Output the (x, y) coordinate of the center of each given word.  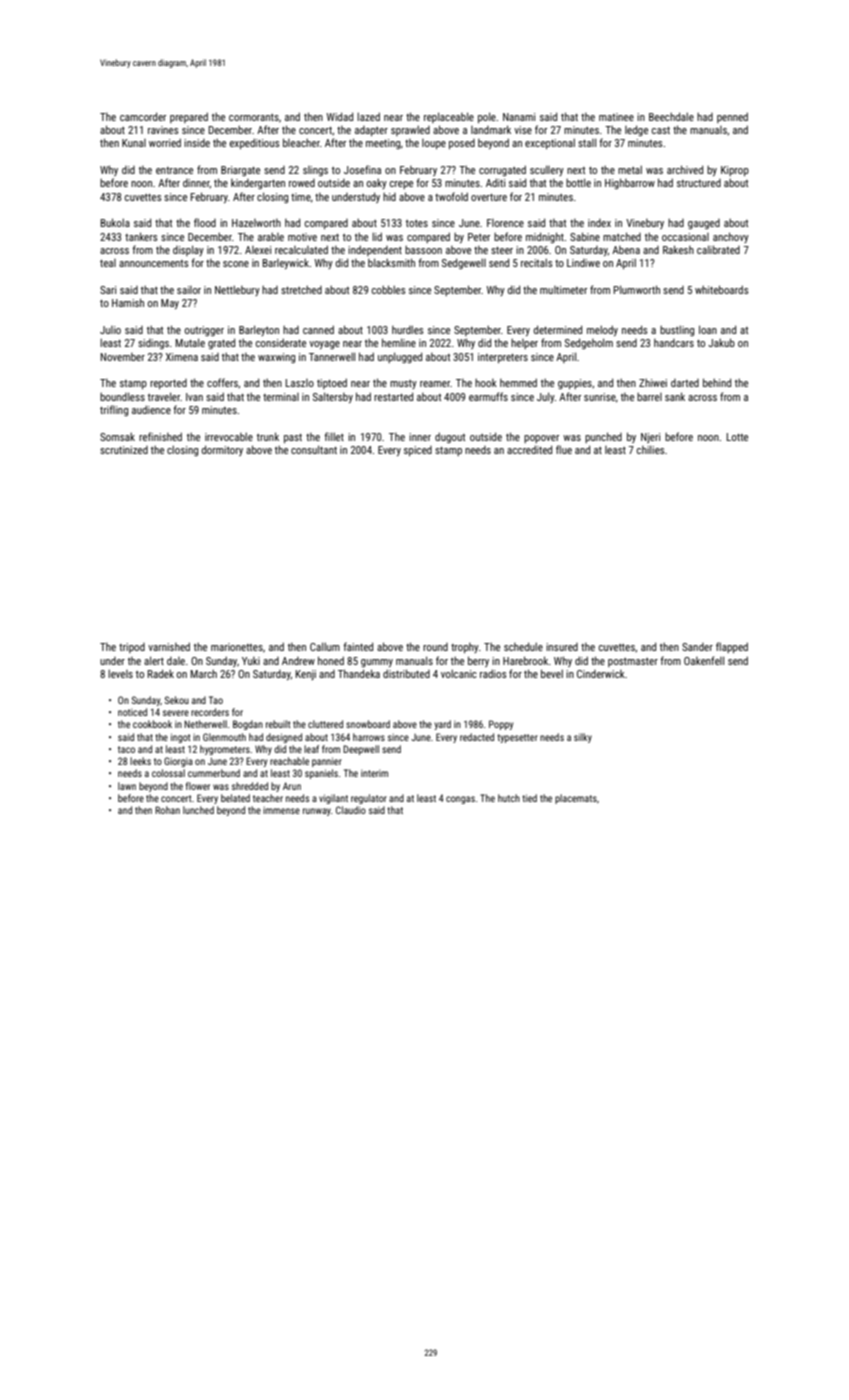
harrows (369, 737)
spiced (418, 451)
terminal (281, 397)
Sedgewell (464, 263)
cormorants (254, 117)
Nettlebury (237, 291)
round (435, 647)
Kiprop (735, 171)
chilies (651, 449)
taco (126, 749)
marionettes (237, 647)
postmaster (633, 662)
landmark (491, 129)
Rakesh (678, 249)
